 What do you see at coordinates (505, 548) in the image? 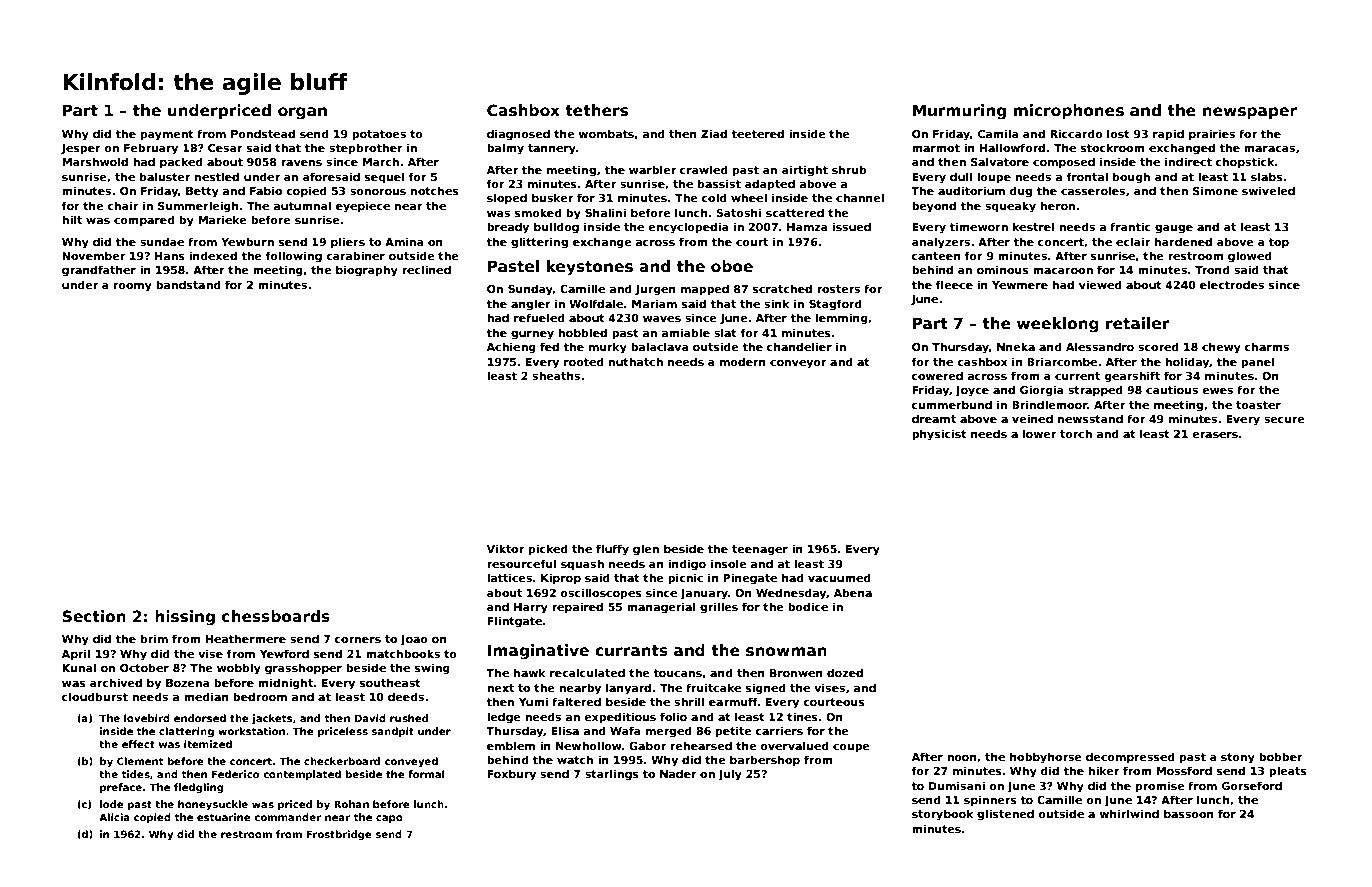
I see `Viktor` at bounding box center [505, 548].
